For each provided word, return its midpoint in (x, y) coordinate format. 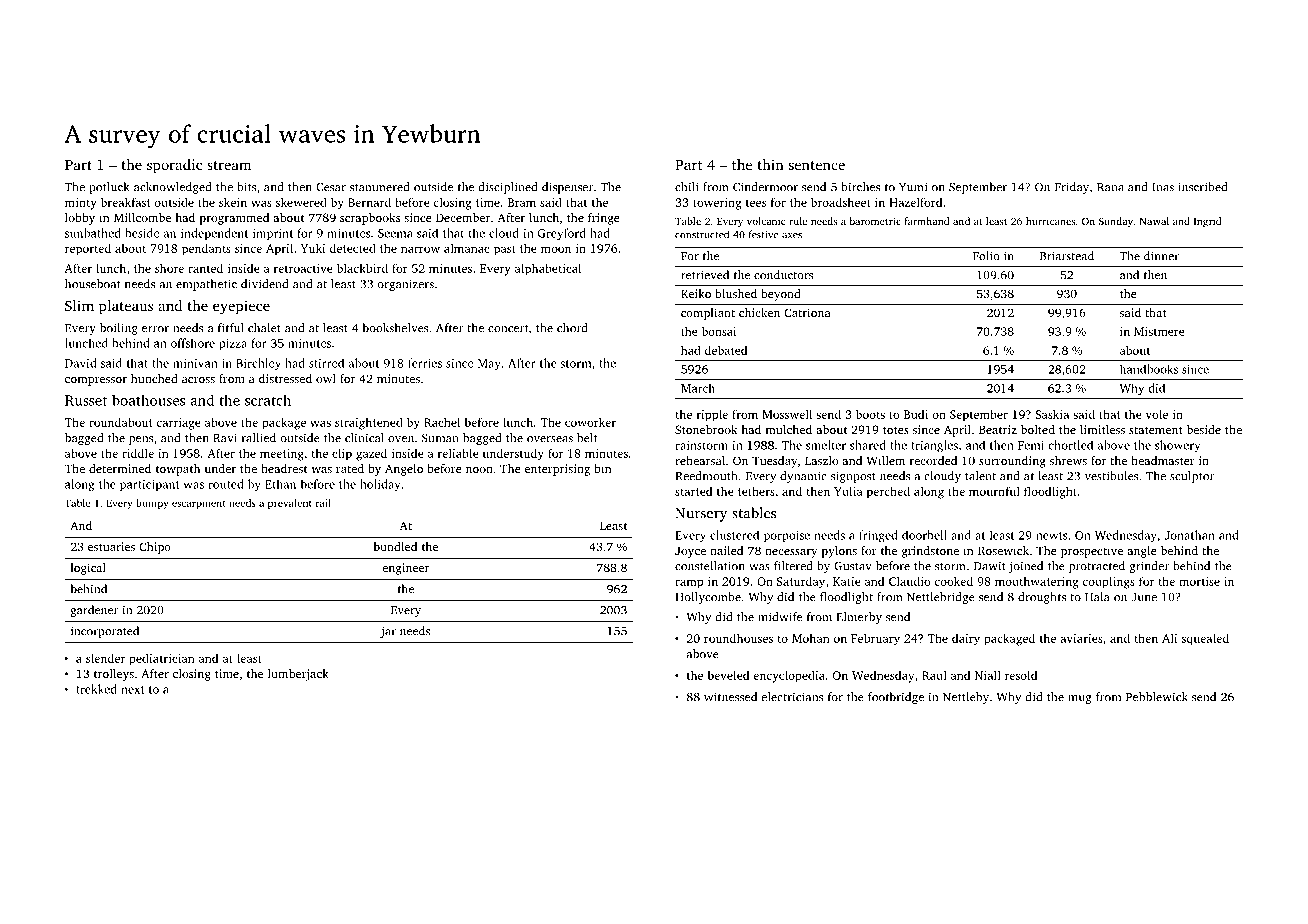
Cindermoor (765, 187)
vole (1157, 414)
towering (717, 204)
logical (88, 569)
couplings (1109, 582)
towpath (178, 470)
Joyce (690, 552)
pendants (206, 249)
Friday (1072, 188)
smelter (826, 445)
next (133, 690)
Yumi (913, 187)
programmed (234, 219)
